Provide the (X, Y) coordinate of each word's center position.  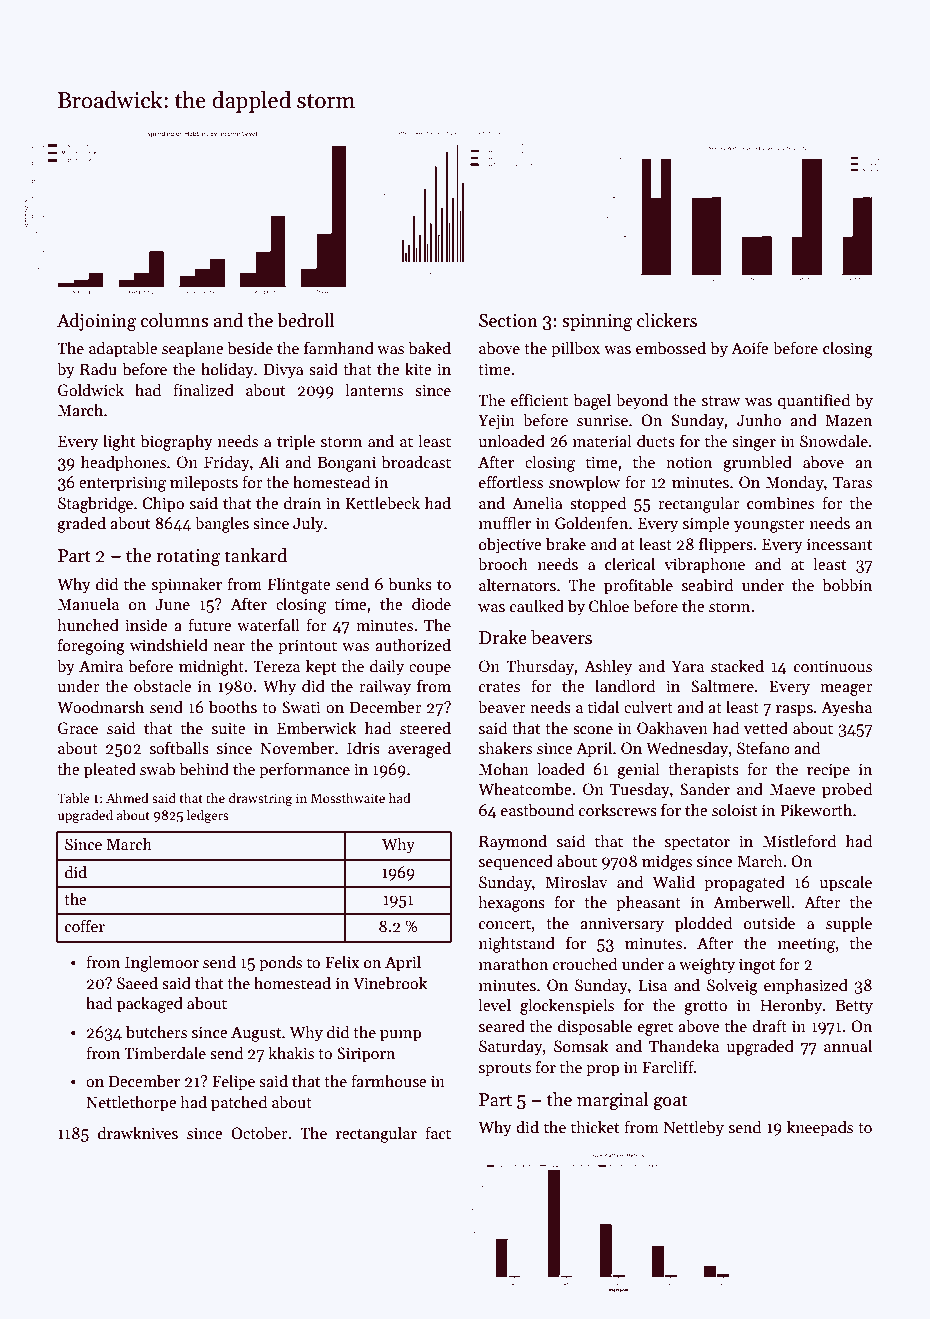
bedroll (305, 320)
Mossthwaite (348, 798)
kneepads (820, 1128)
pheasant (648, 903)
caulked (537, 605)
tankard (255, 555)
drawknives (138, 1132)
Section (508, 321)
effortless (511, 481)
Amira (101, 666)
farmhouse (389, 1080)
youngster (769, 526)
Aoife (750, 347)
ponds (280, 963)
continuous (833, 666)
